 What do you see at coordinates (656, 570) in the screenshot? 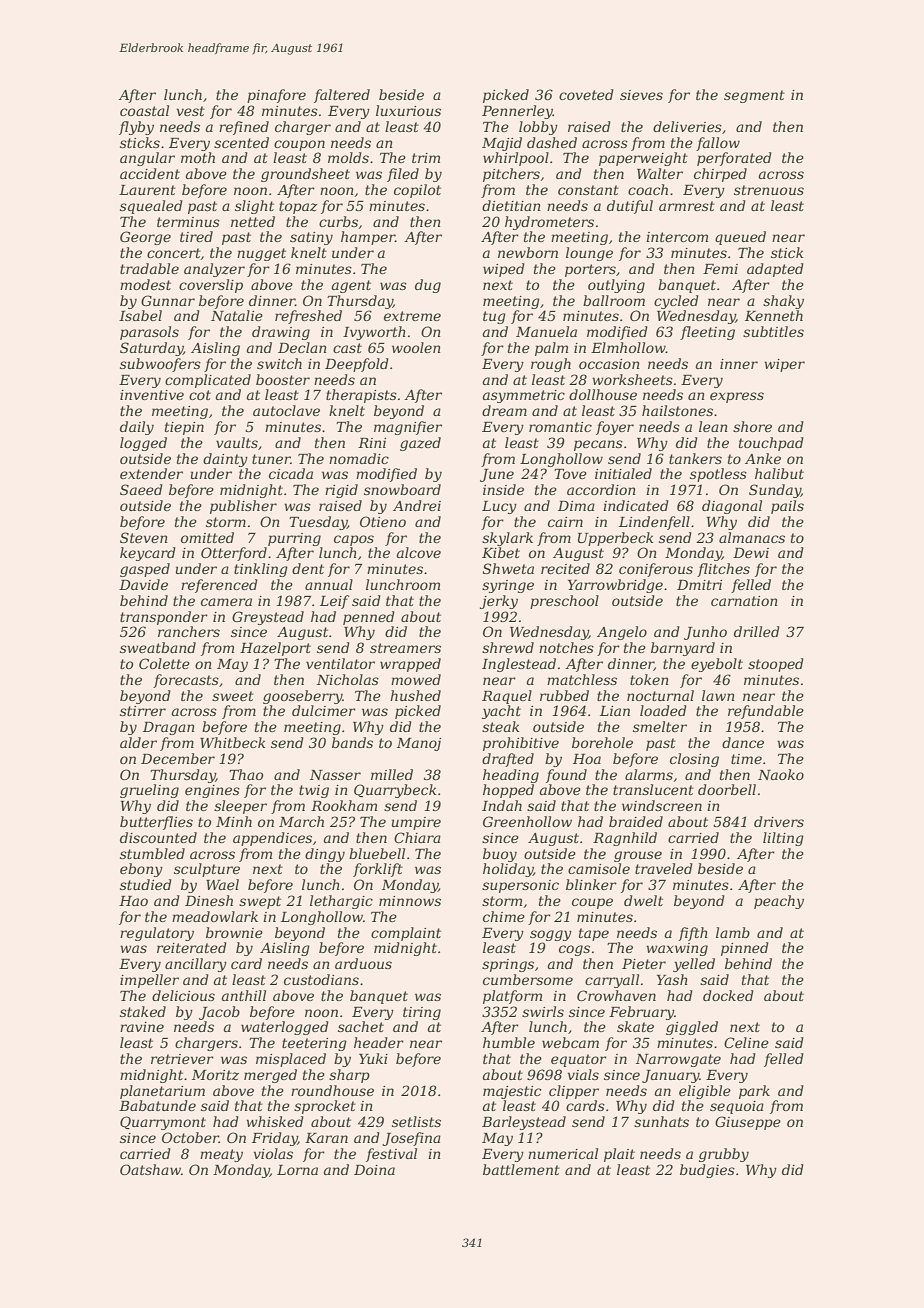
I see `coniferous` at bounding box center [656, 570].
